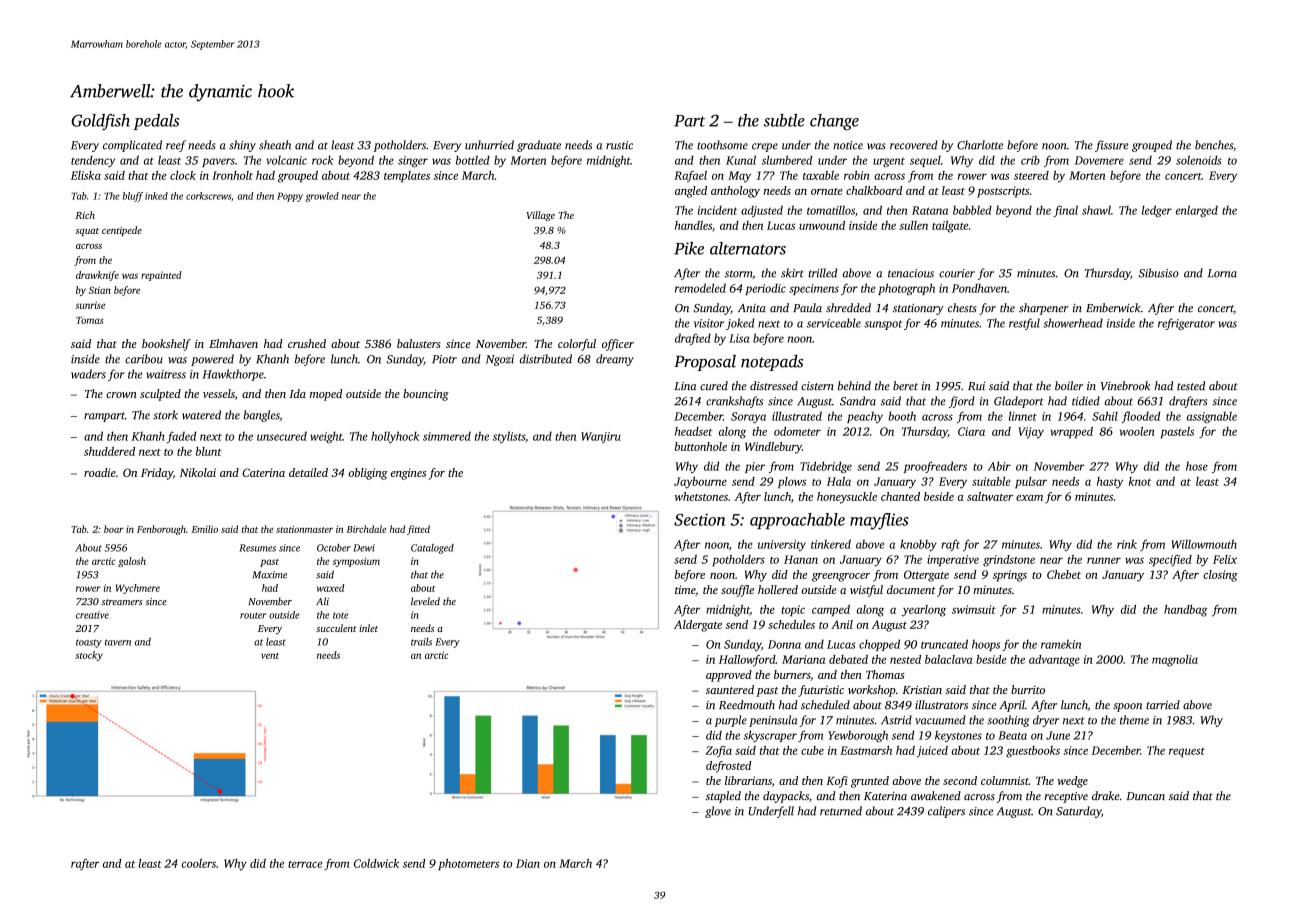  Describe the element at coordinates (218, 162) in the screenshot. I see `pavers` at that location.
